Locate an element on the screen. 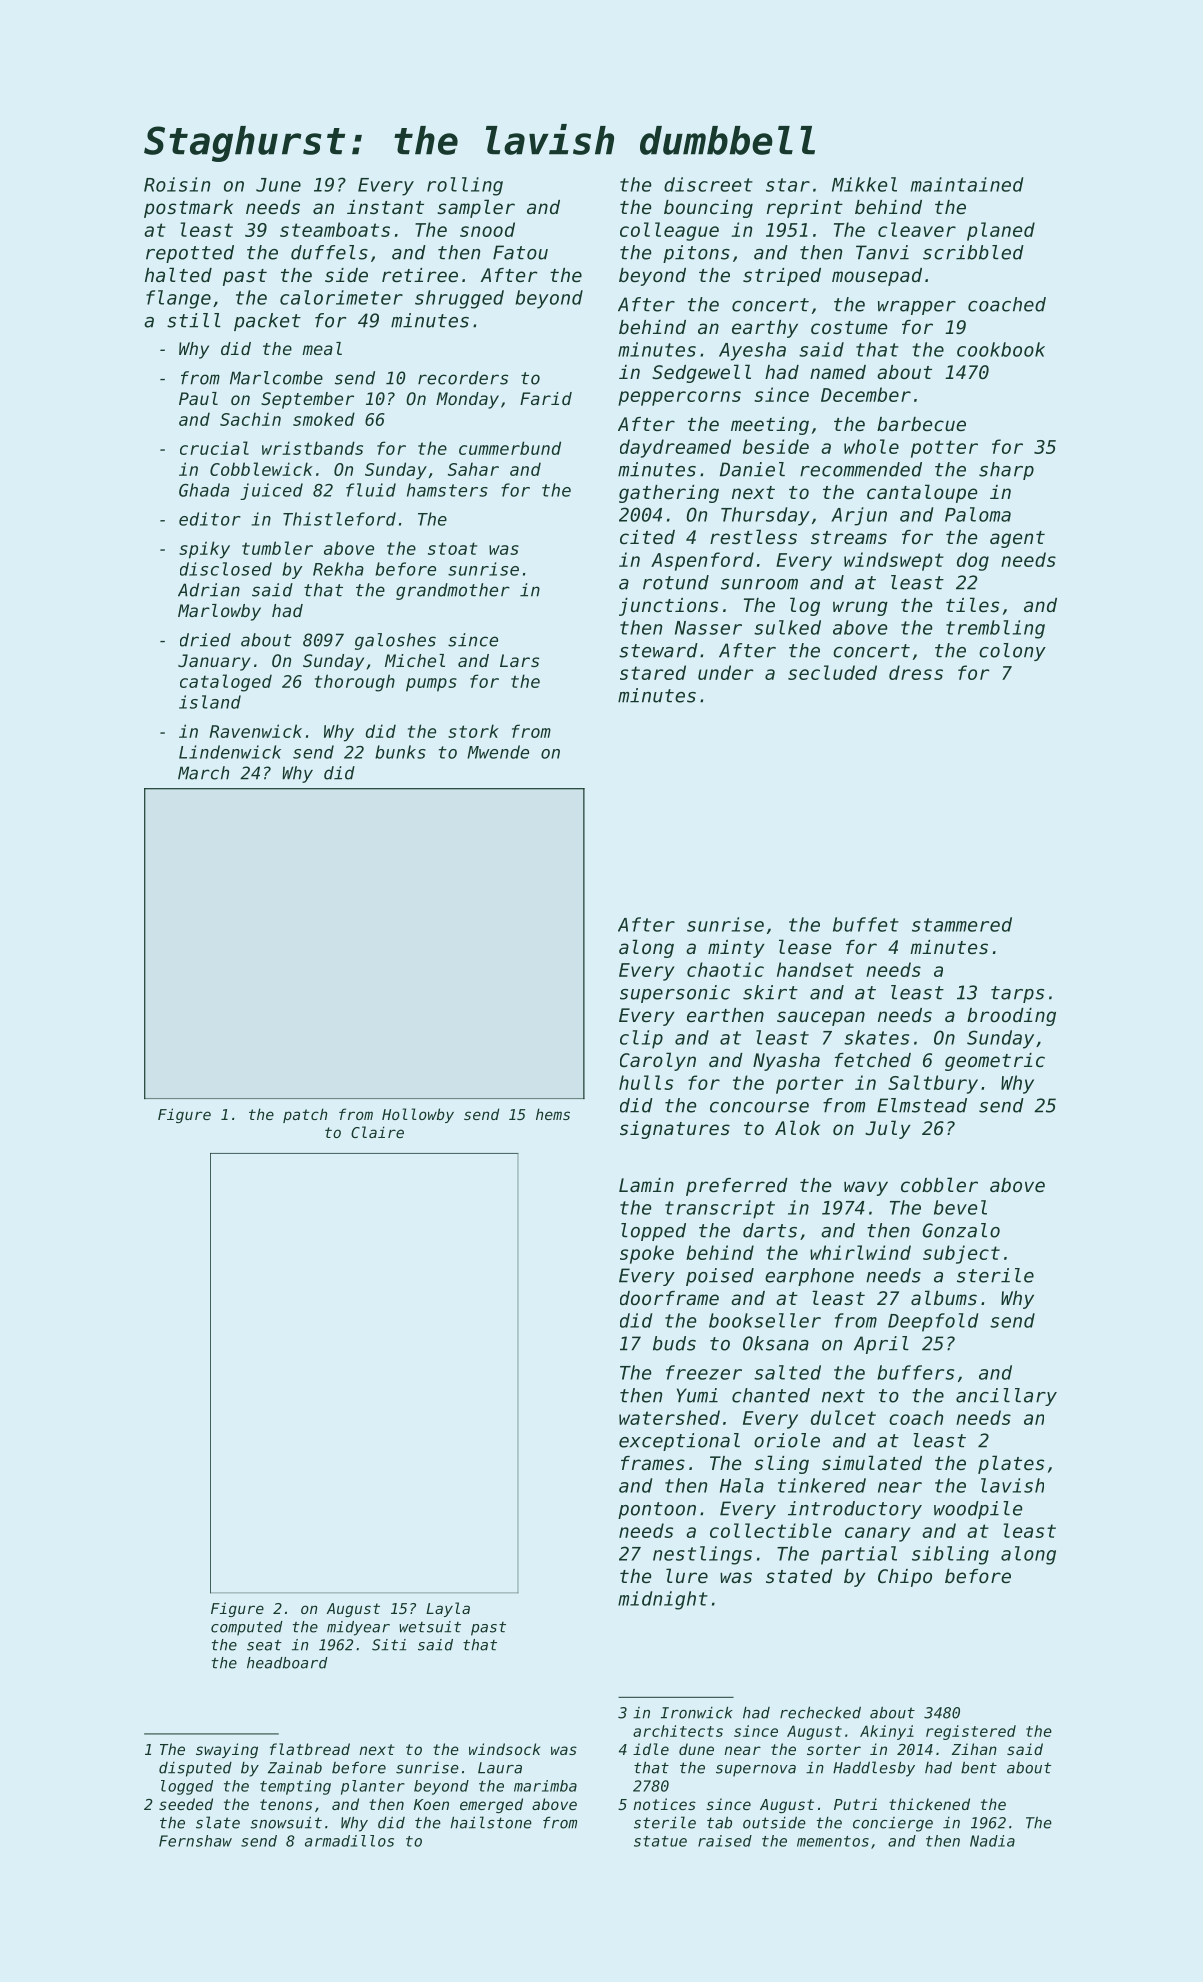 This screenshot has width=1203, height=1982. April is located at coordinates (881, 1345).
